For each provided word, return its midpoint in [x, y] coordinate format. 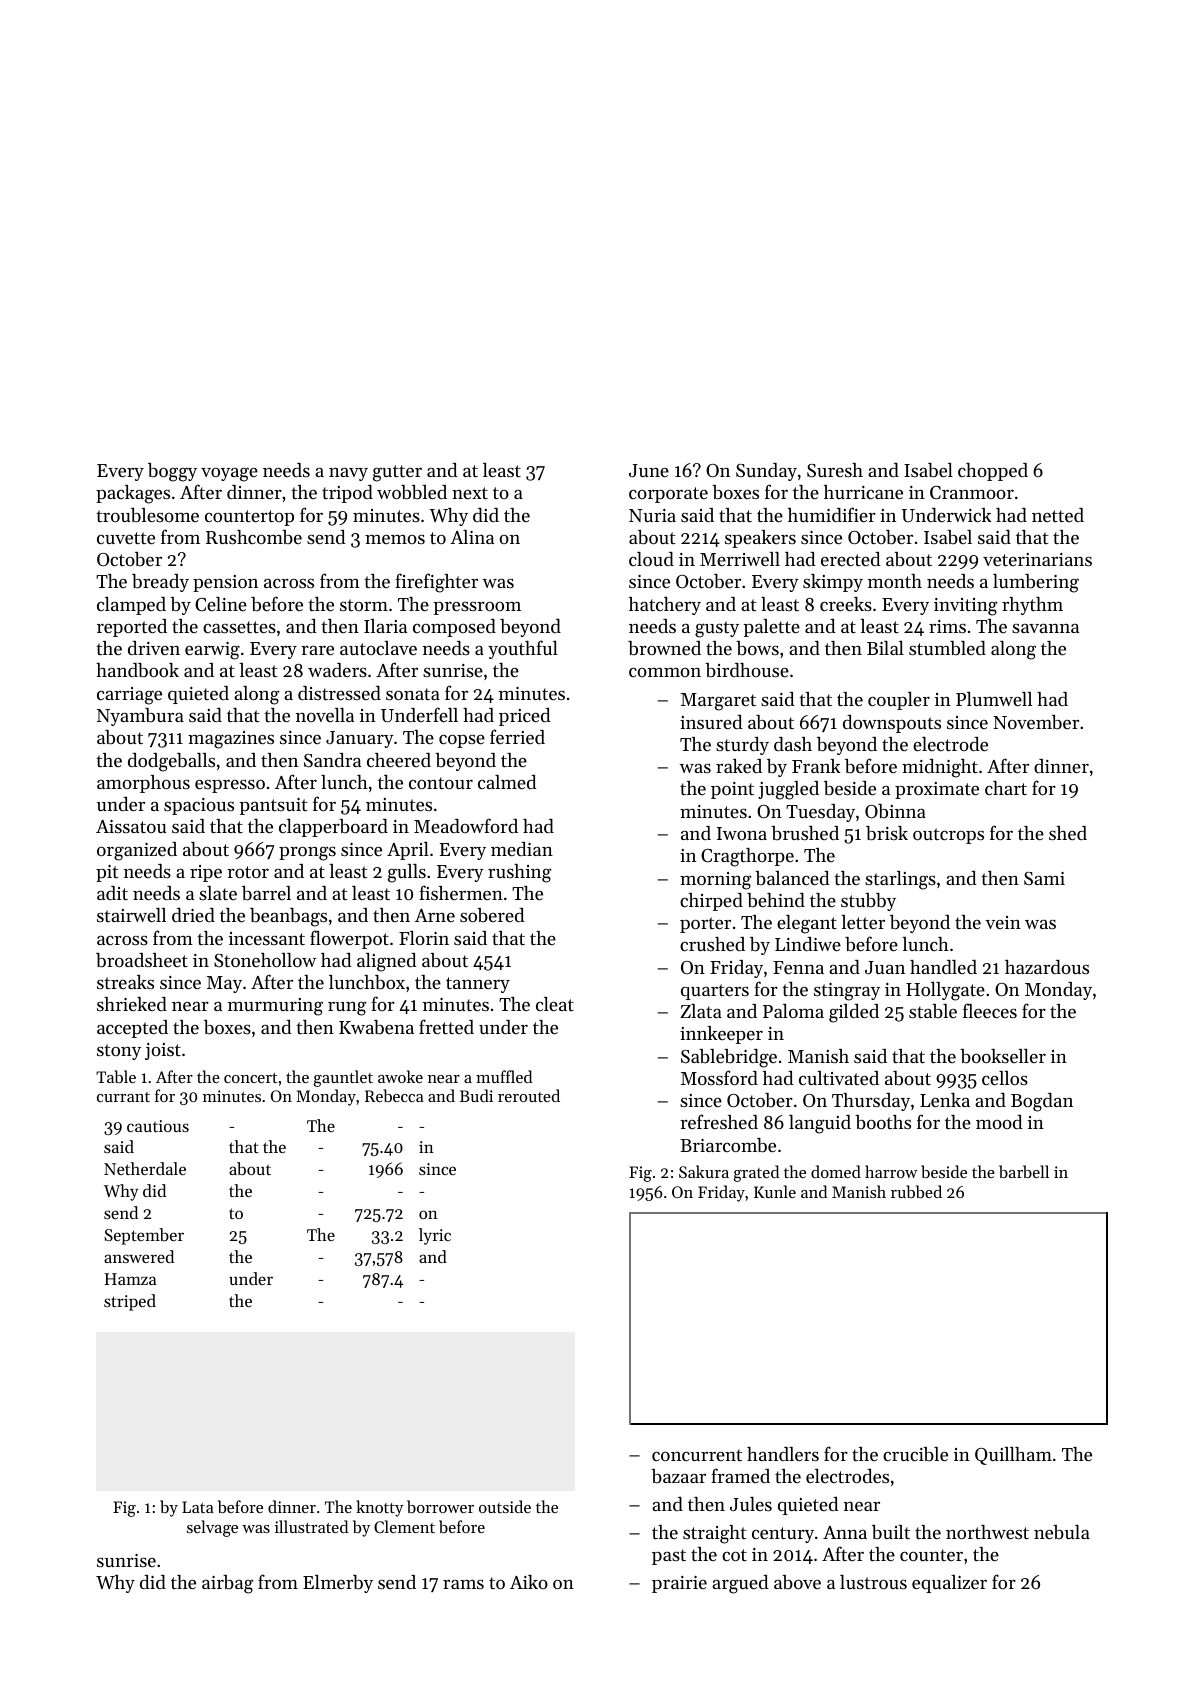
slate [218, 893]
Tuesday [820, 813]
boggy [172, 472]
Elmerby [338, 1584]
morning [715, 881]
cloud [651, 559]
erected [851, 559]
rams [463, 1584]
